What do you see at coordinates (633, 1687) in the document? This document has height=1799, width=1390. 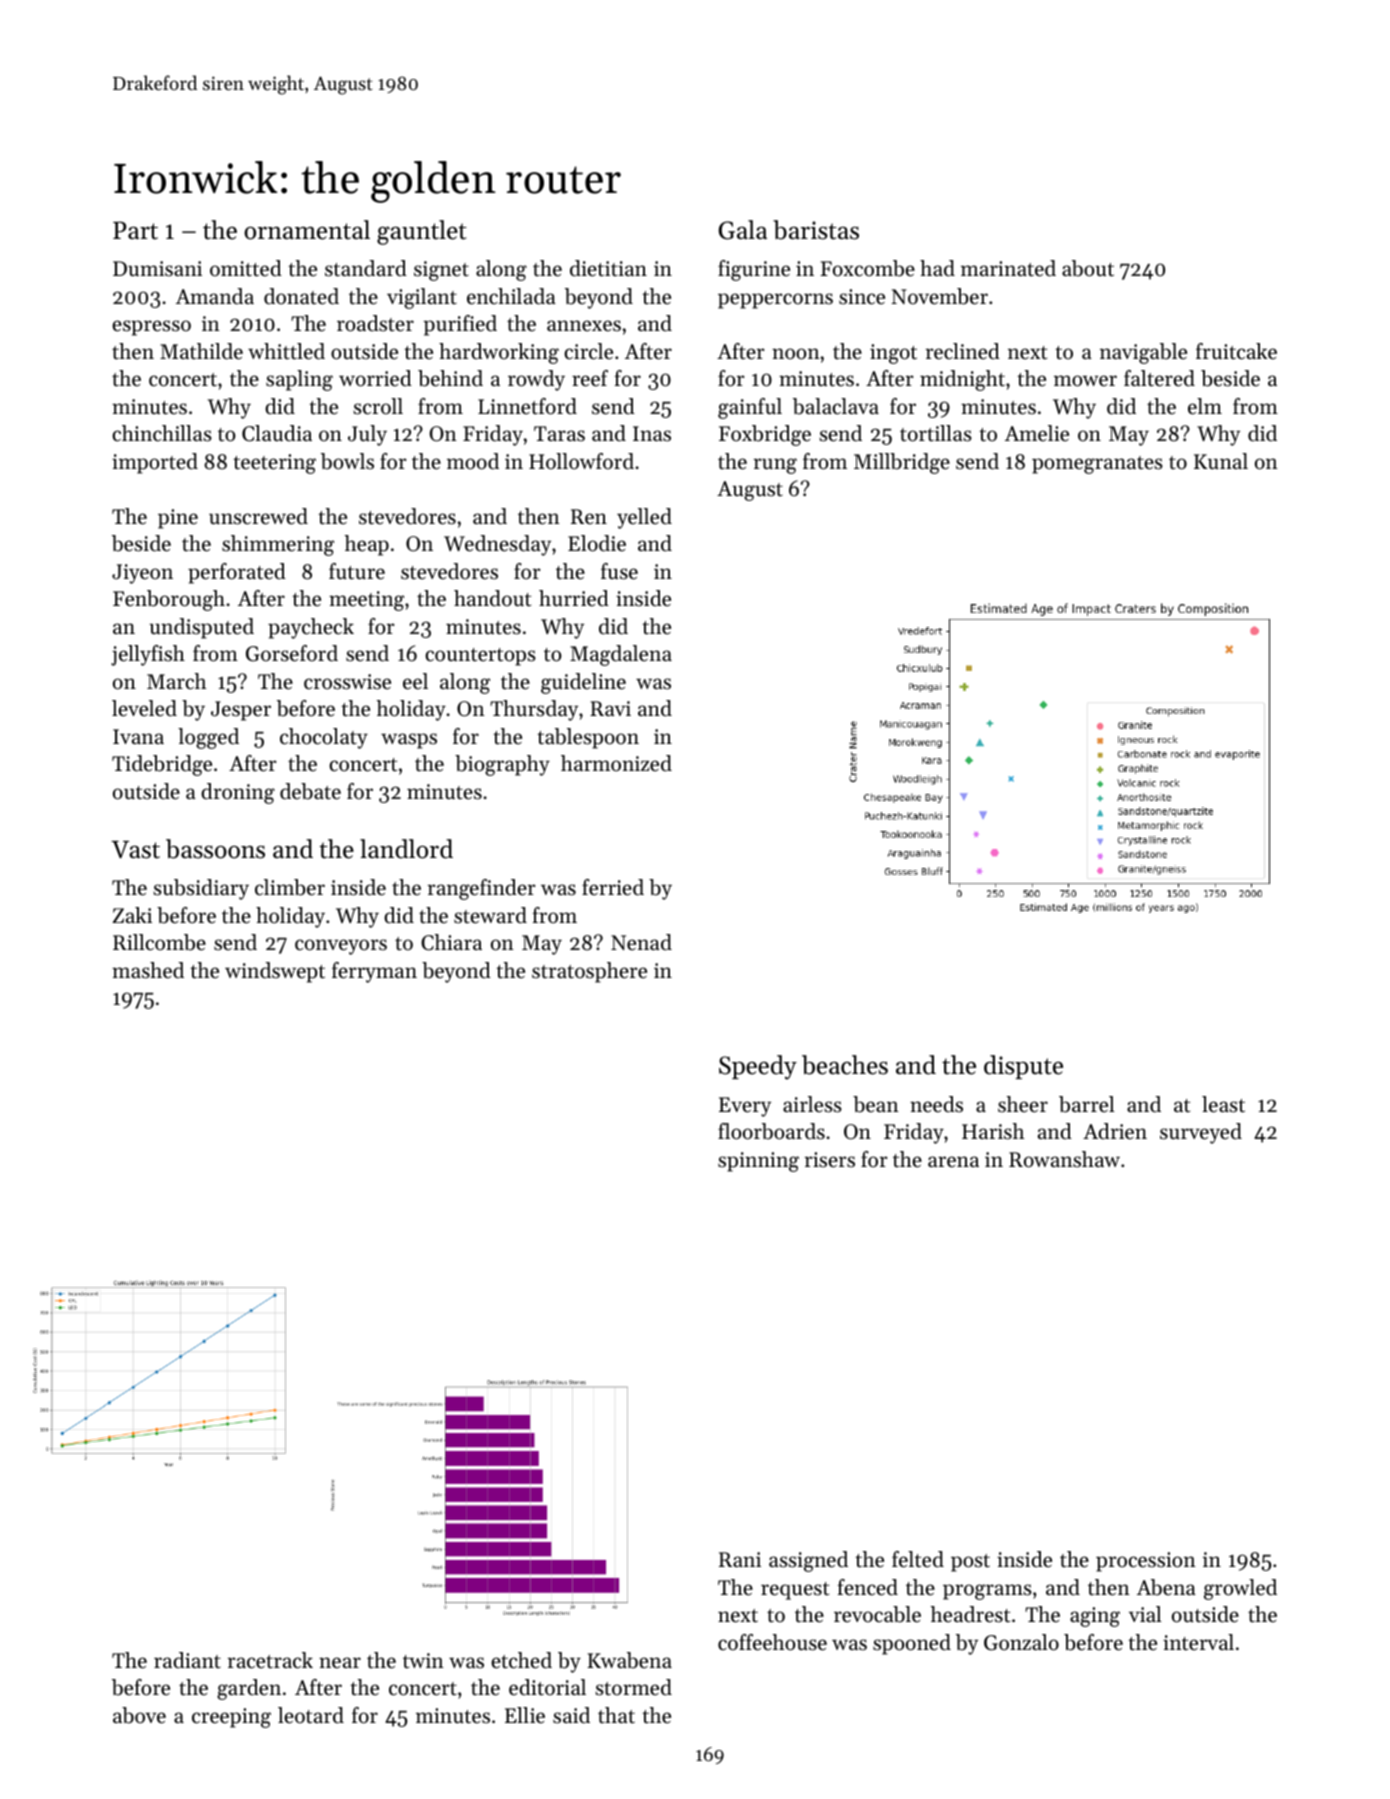 I see `stormed` at bounding box center [633, 1687].
